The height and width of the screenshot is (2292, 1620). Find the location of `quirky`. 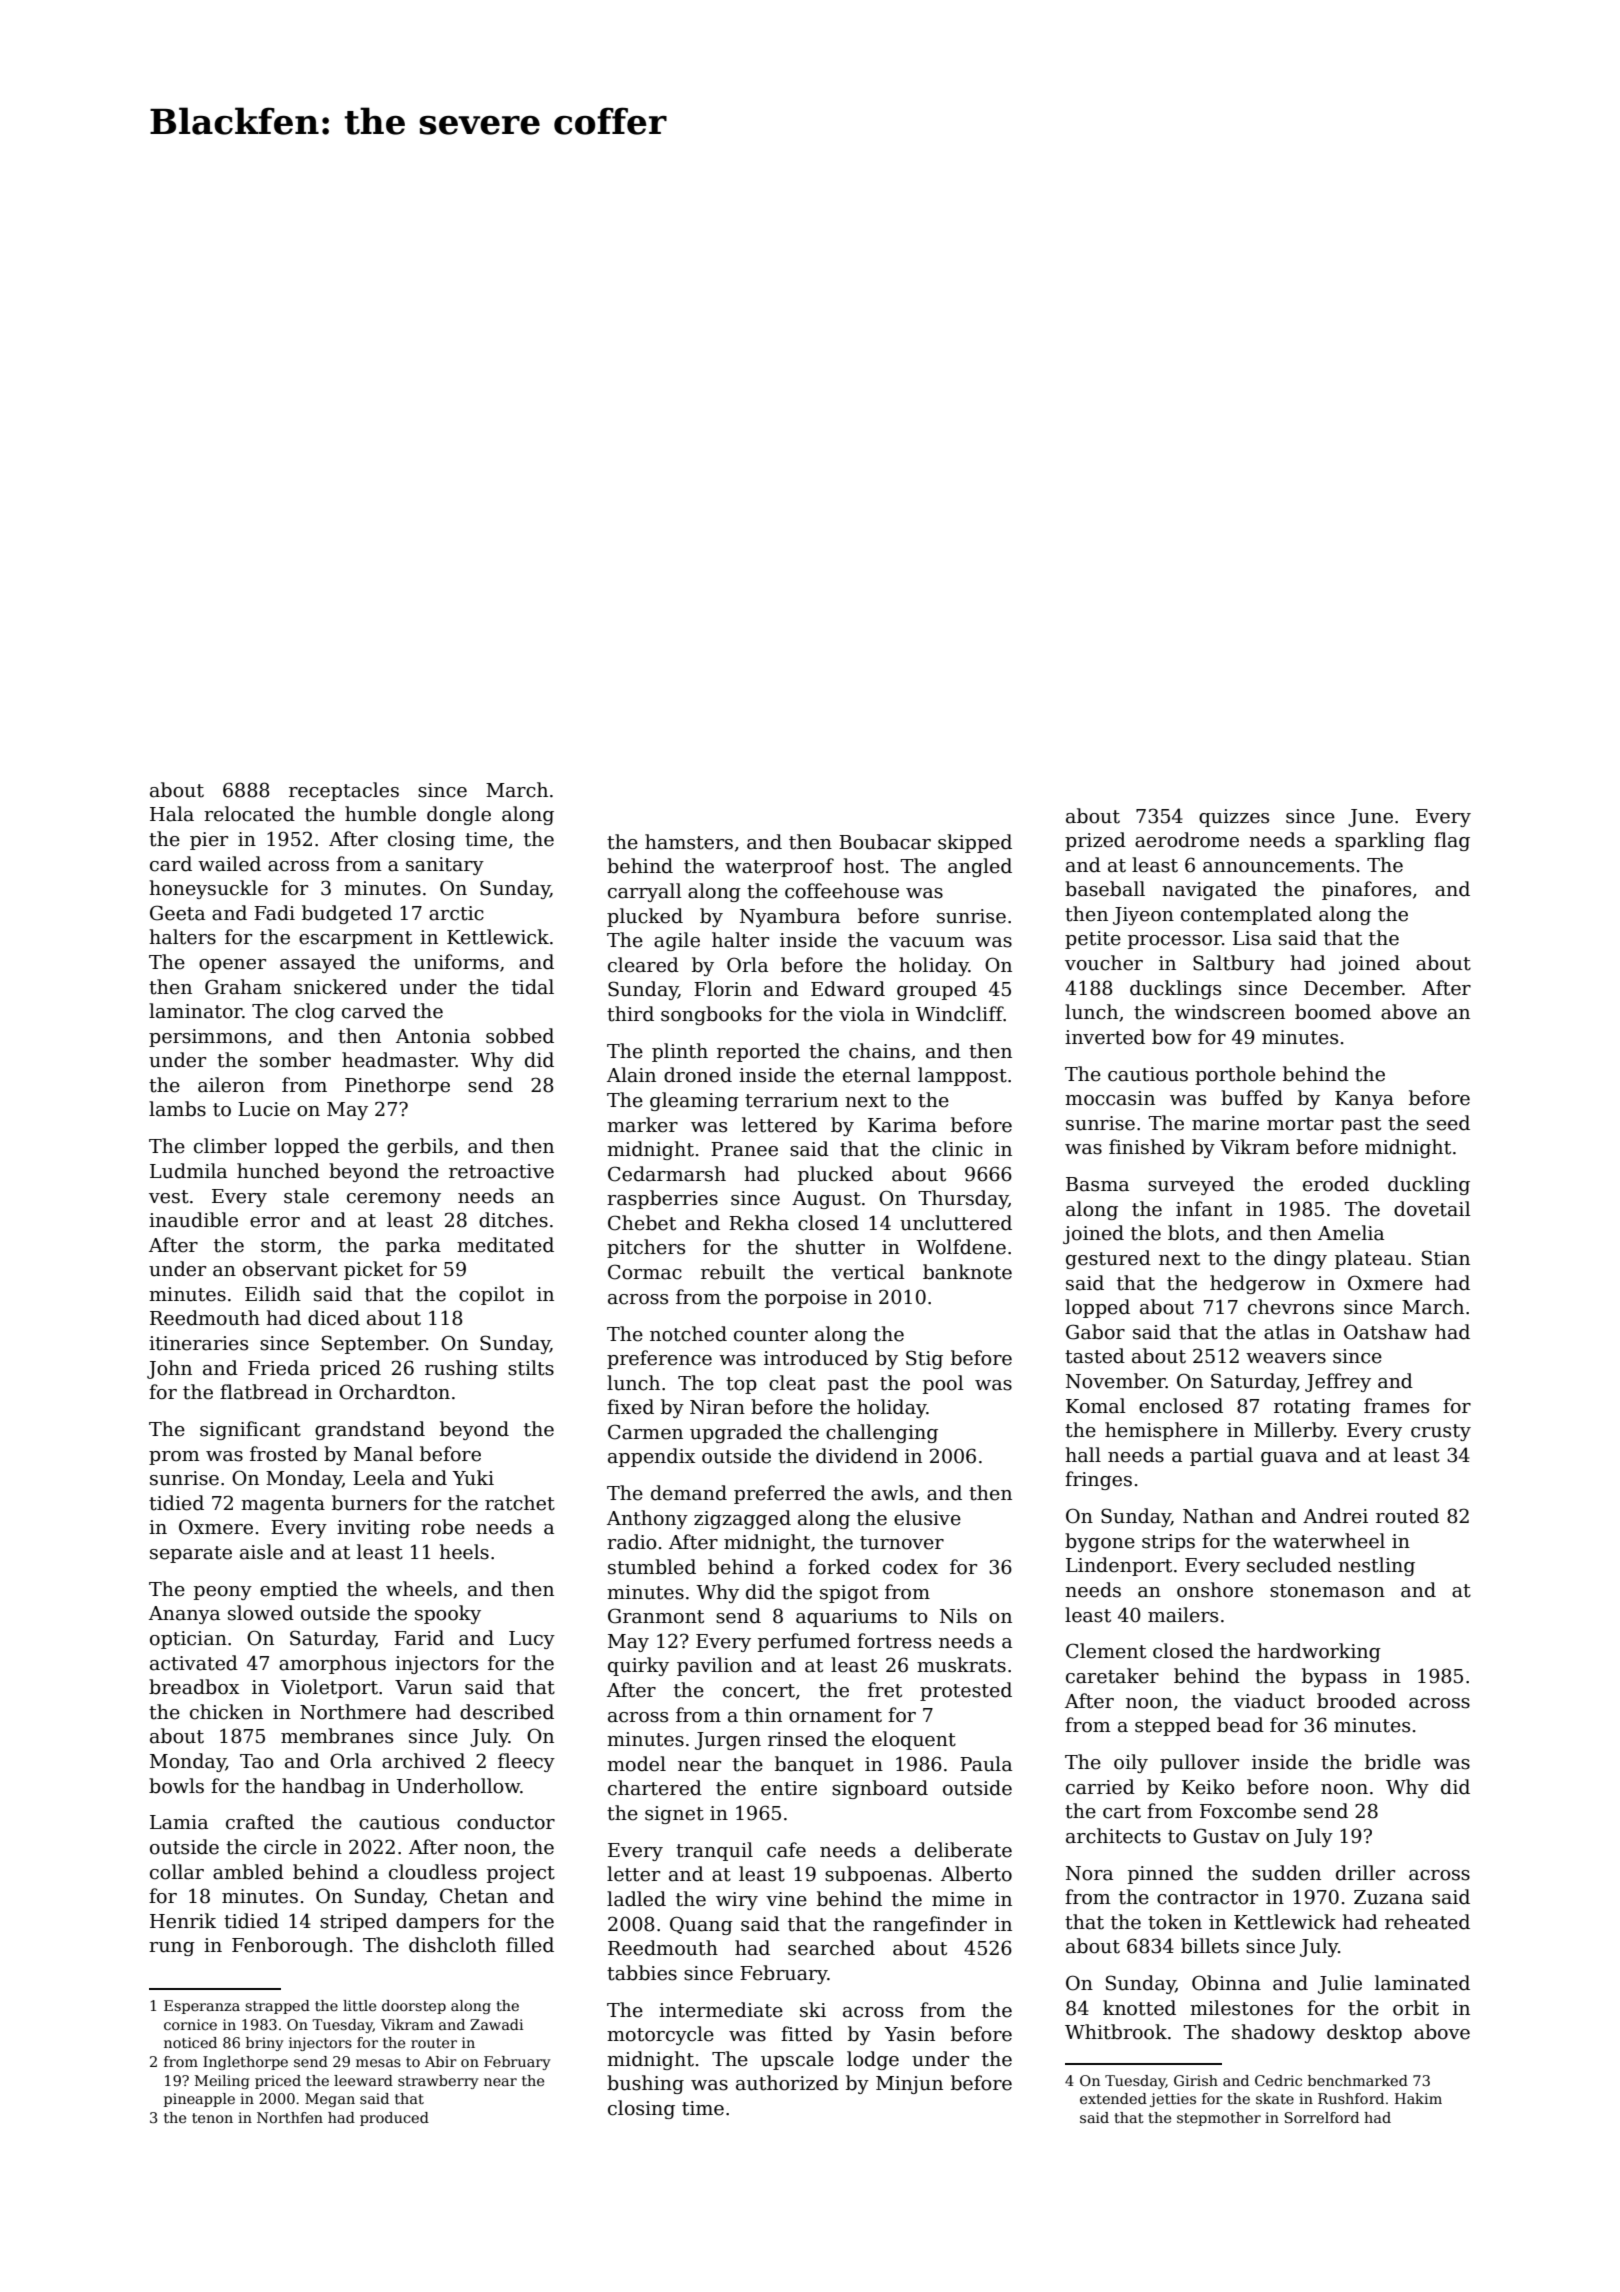

quirky is located at coordinates (638, 1666).
